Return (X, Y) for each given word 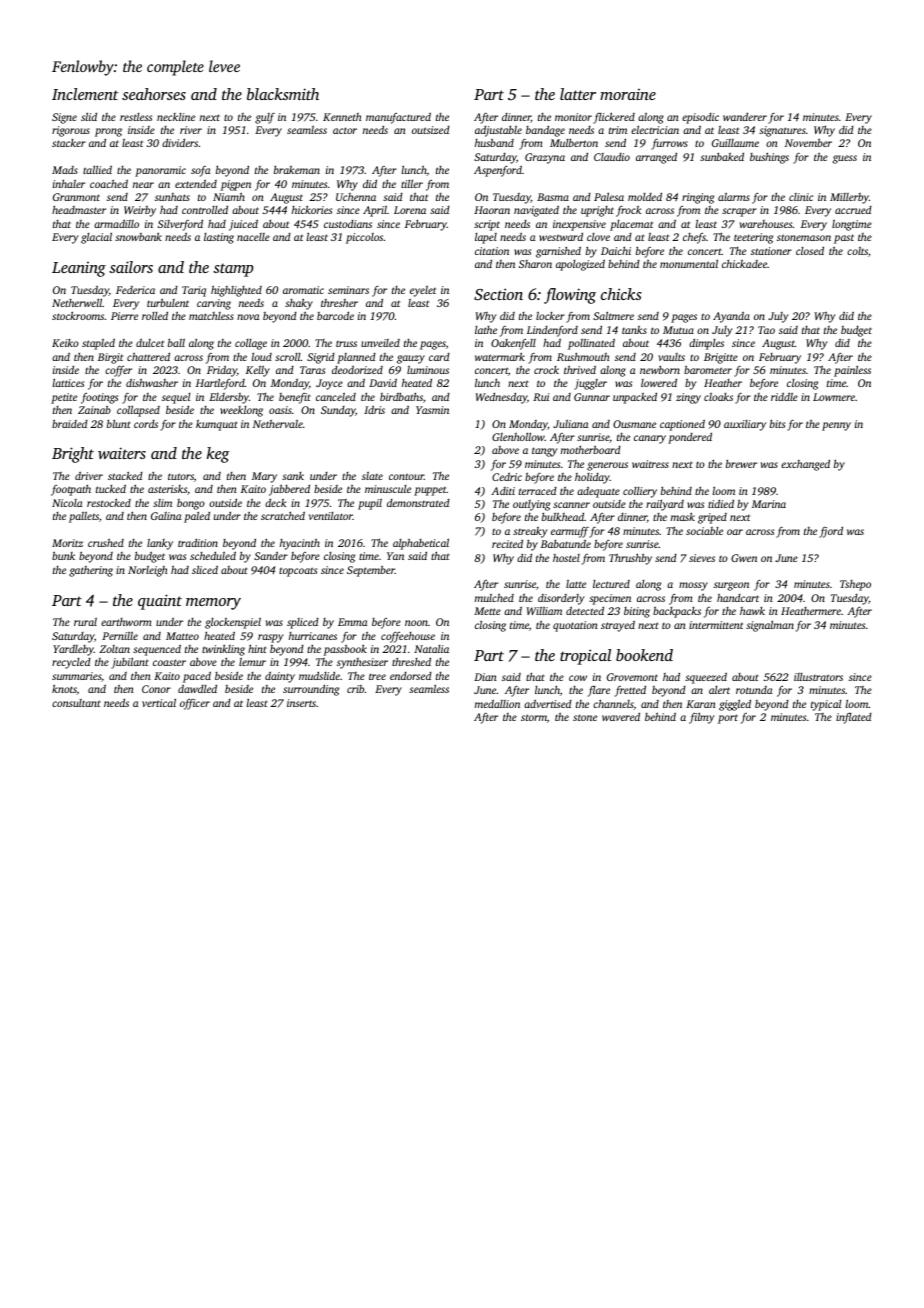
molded (645, 197)
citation (492, 251)
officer (195, 704)
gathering (91, 571)
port (728, 719)
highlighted (236, 291)
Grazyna (545, 158)
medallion (497, 703)
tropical (585, 657)
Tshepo (855, 585)
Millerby (849, 198)
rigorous (71, 131)
